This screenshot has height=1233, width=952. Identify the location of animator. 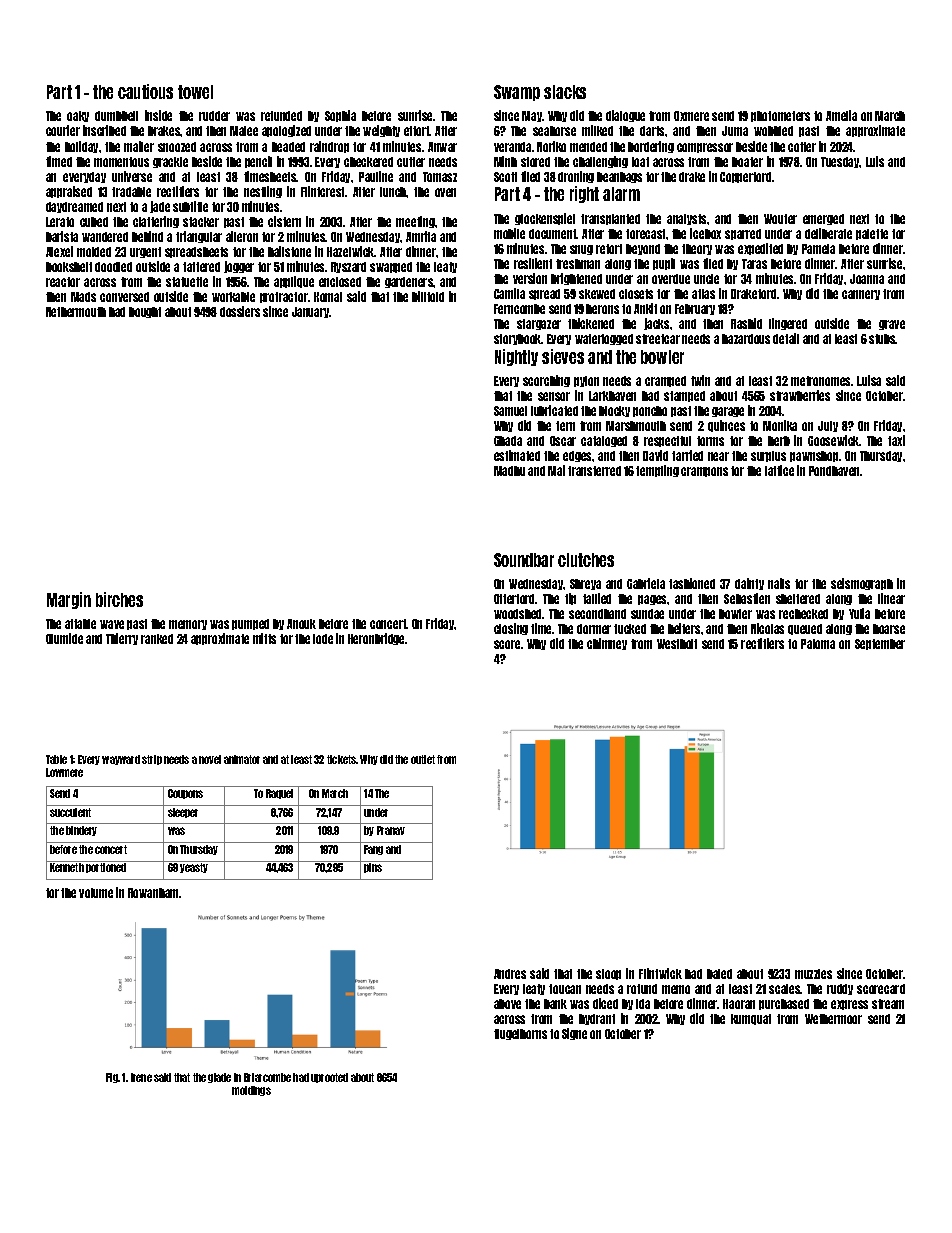
(242, 759).
